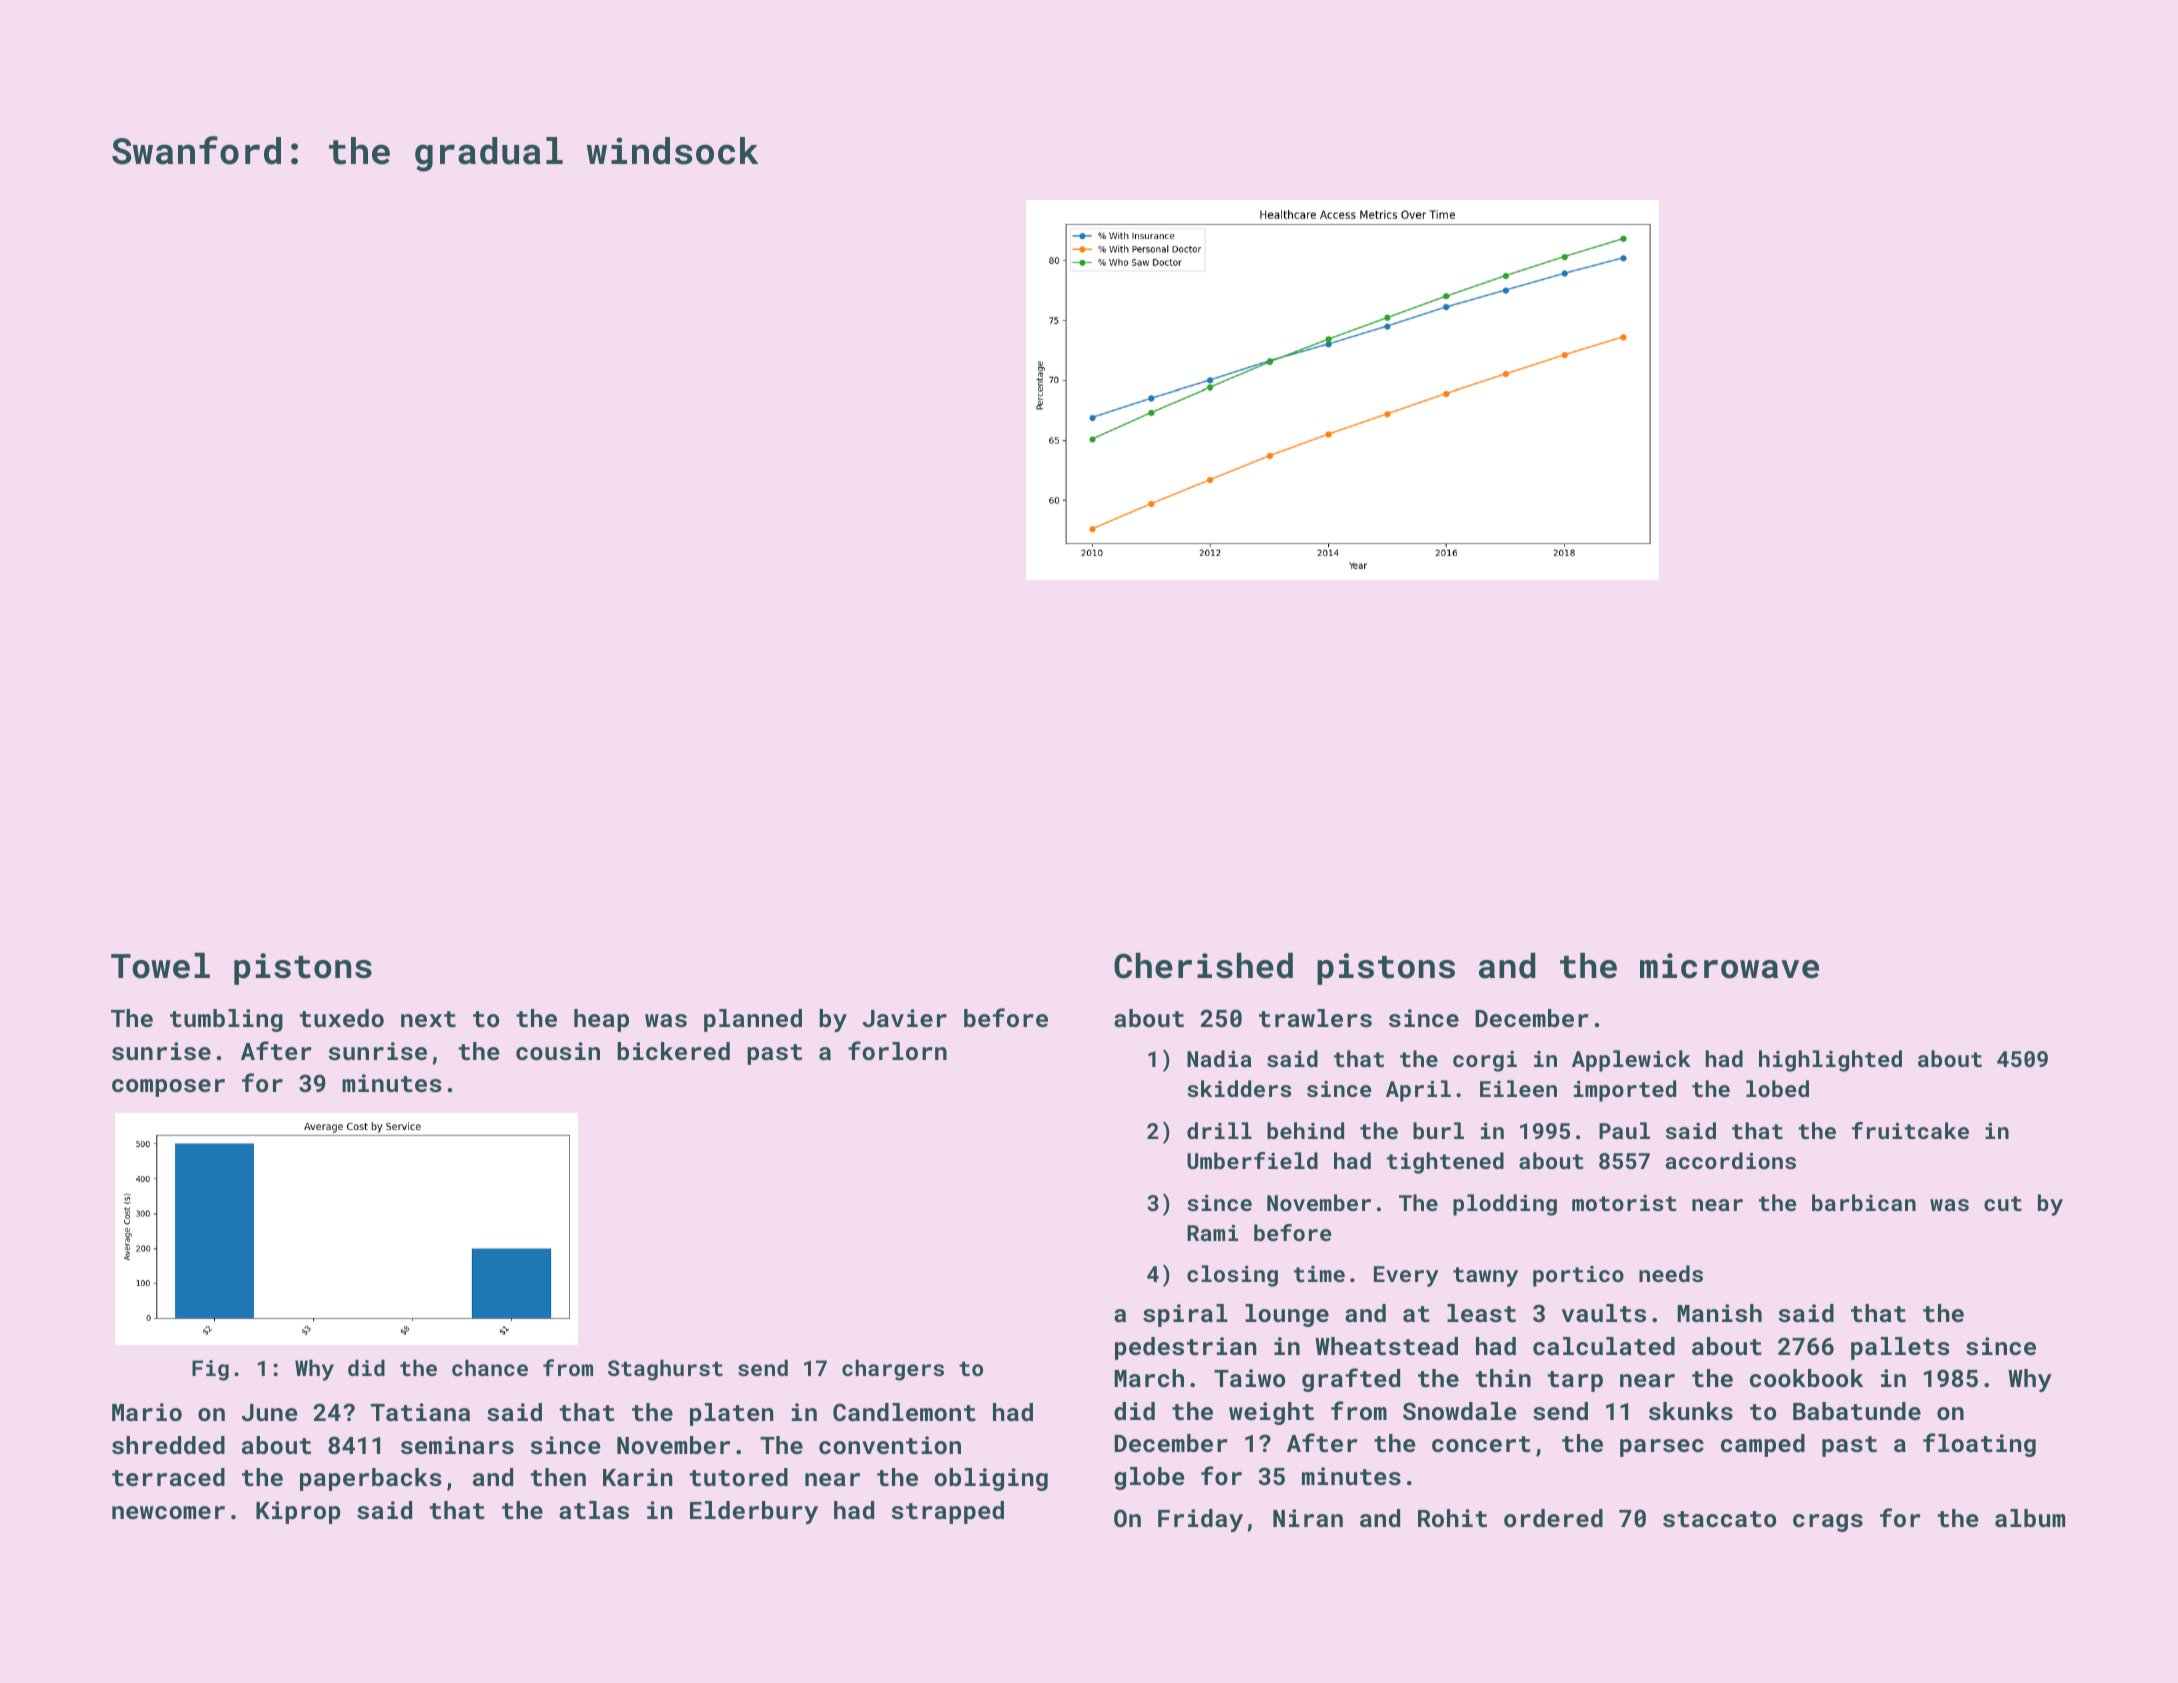 The width and height of the screenshot is (2178, 1683). Describe the element at coordinates (490, 1368) in the screenshot. I see `chance` at that location.
